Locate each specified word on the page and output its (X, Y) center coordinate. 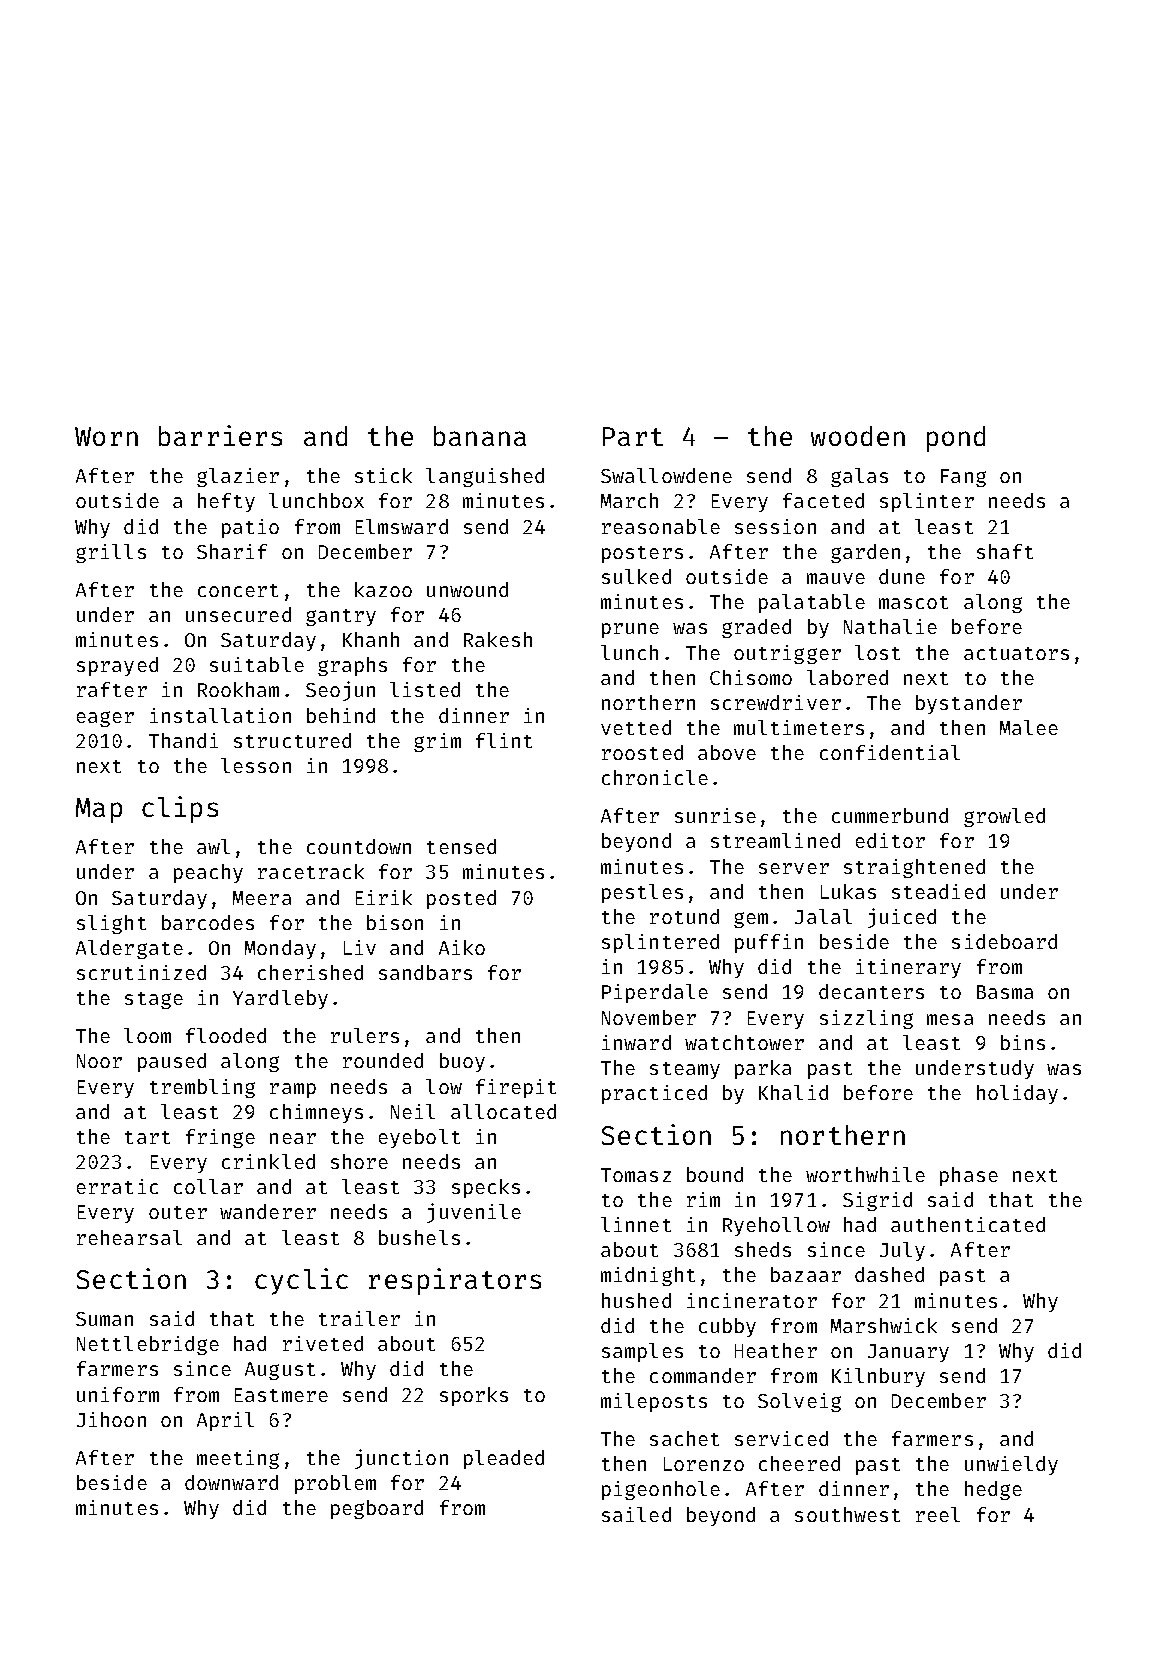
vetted (636, 727)
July (902, 1251)
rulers (365, 1035)
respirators (455, 1281)
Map (99, 810)
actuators (1016, 653)
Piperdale (655, 993)
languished (485, 477)
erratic (117, 1186)
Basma (1005, 992)
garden (865, 553)
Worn (106, 436)
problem (335, 1484)
